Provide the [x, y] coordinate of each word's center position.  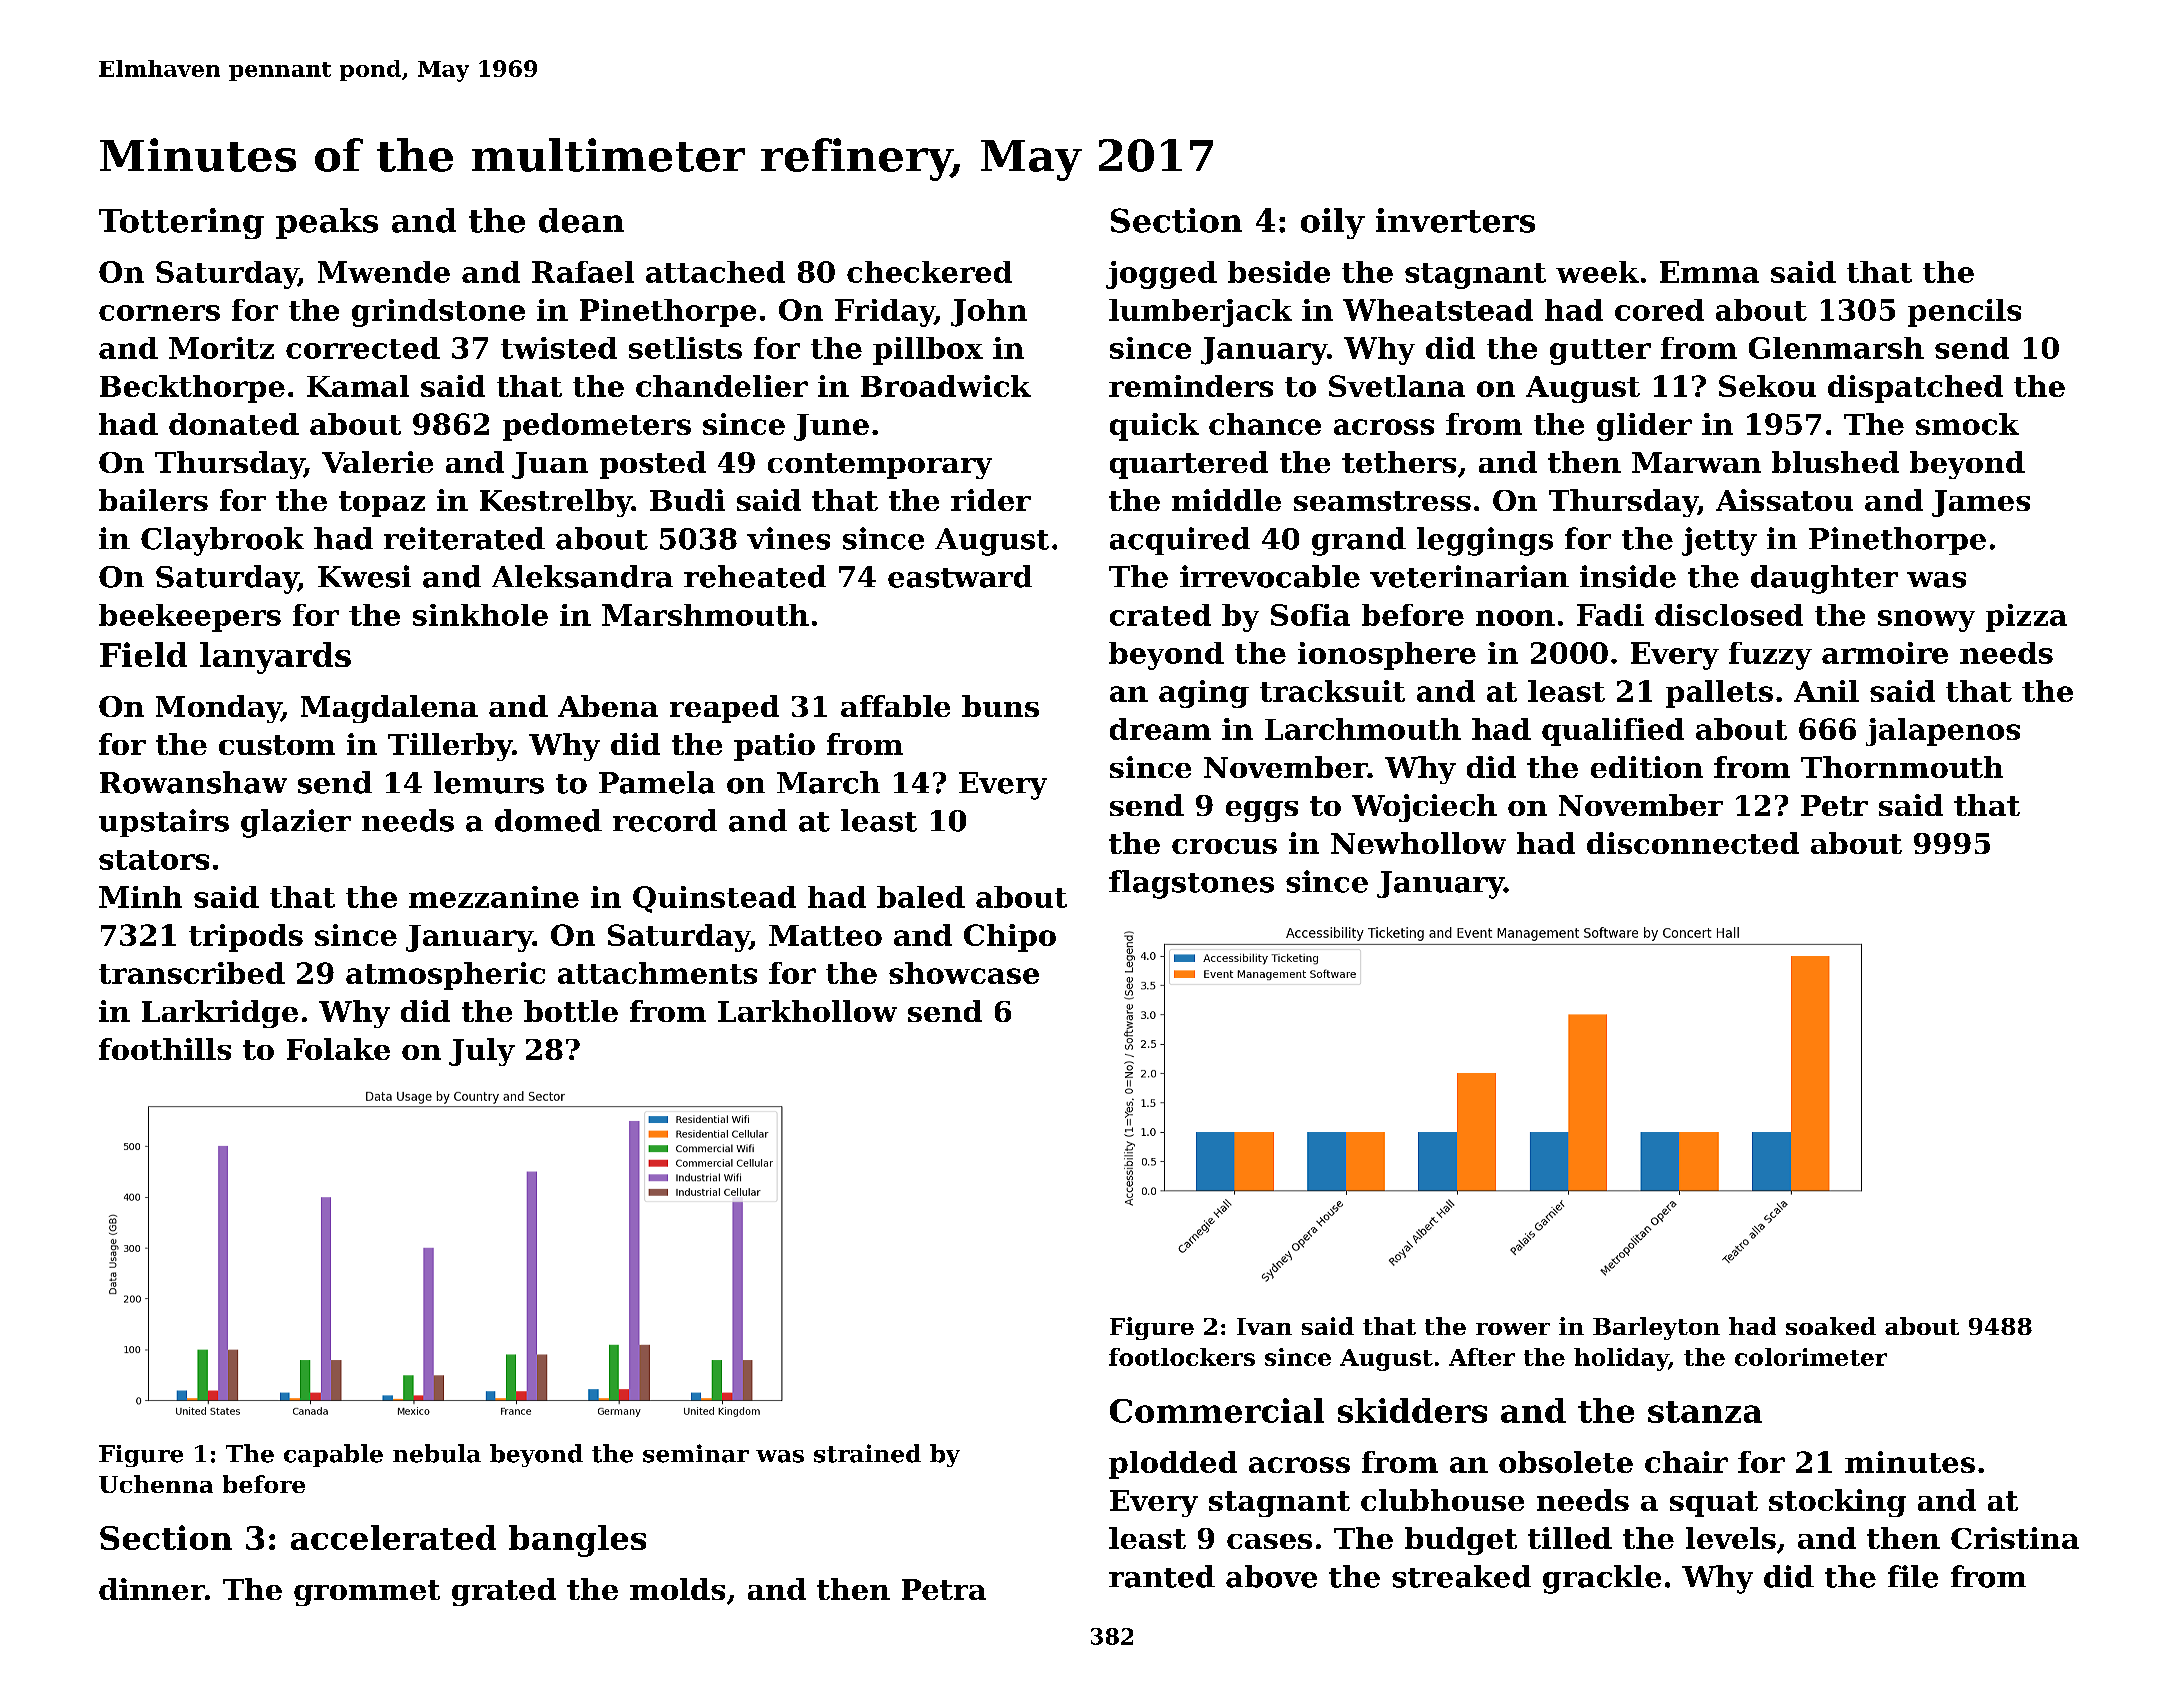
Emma [1709, 272]
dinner [152, 1589]
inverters [1455, 220]
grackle [1602, 1579]
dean [581, 220]
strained [867, 1453]
